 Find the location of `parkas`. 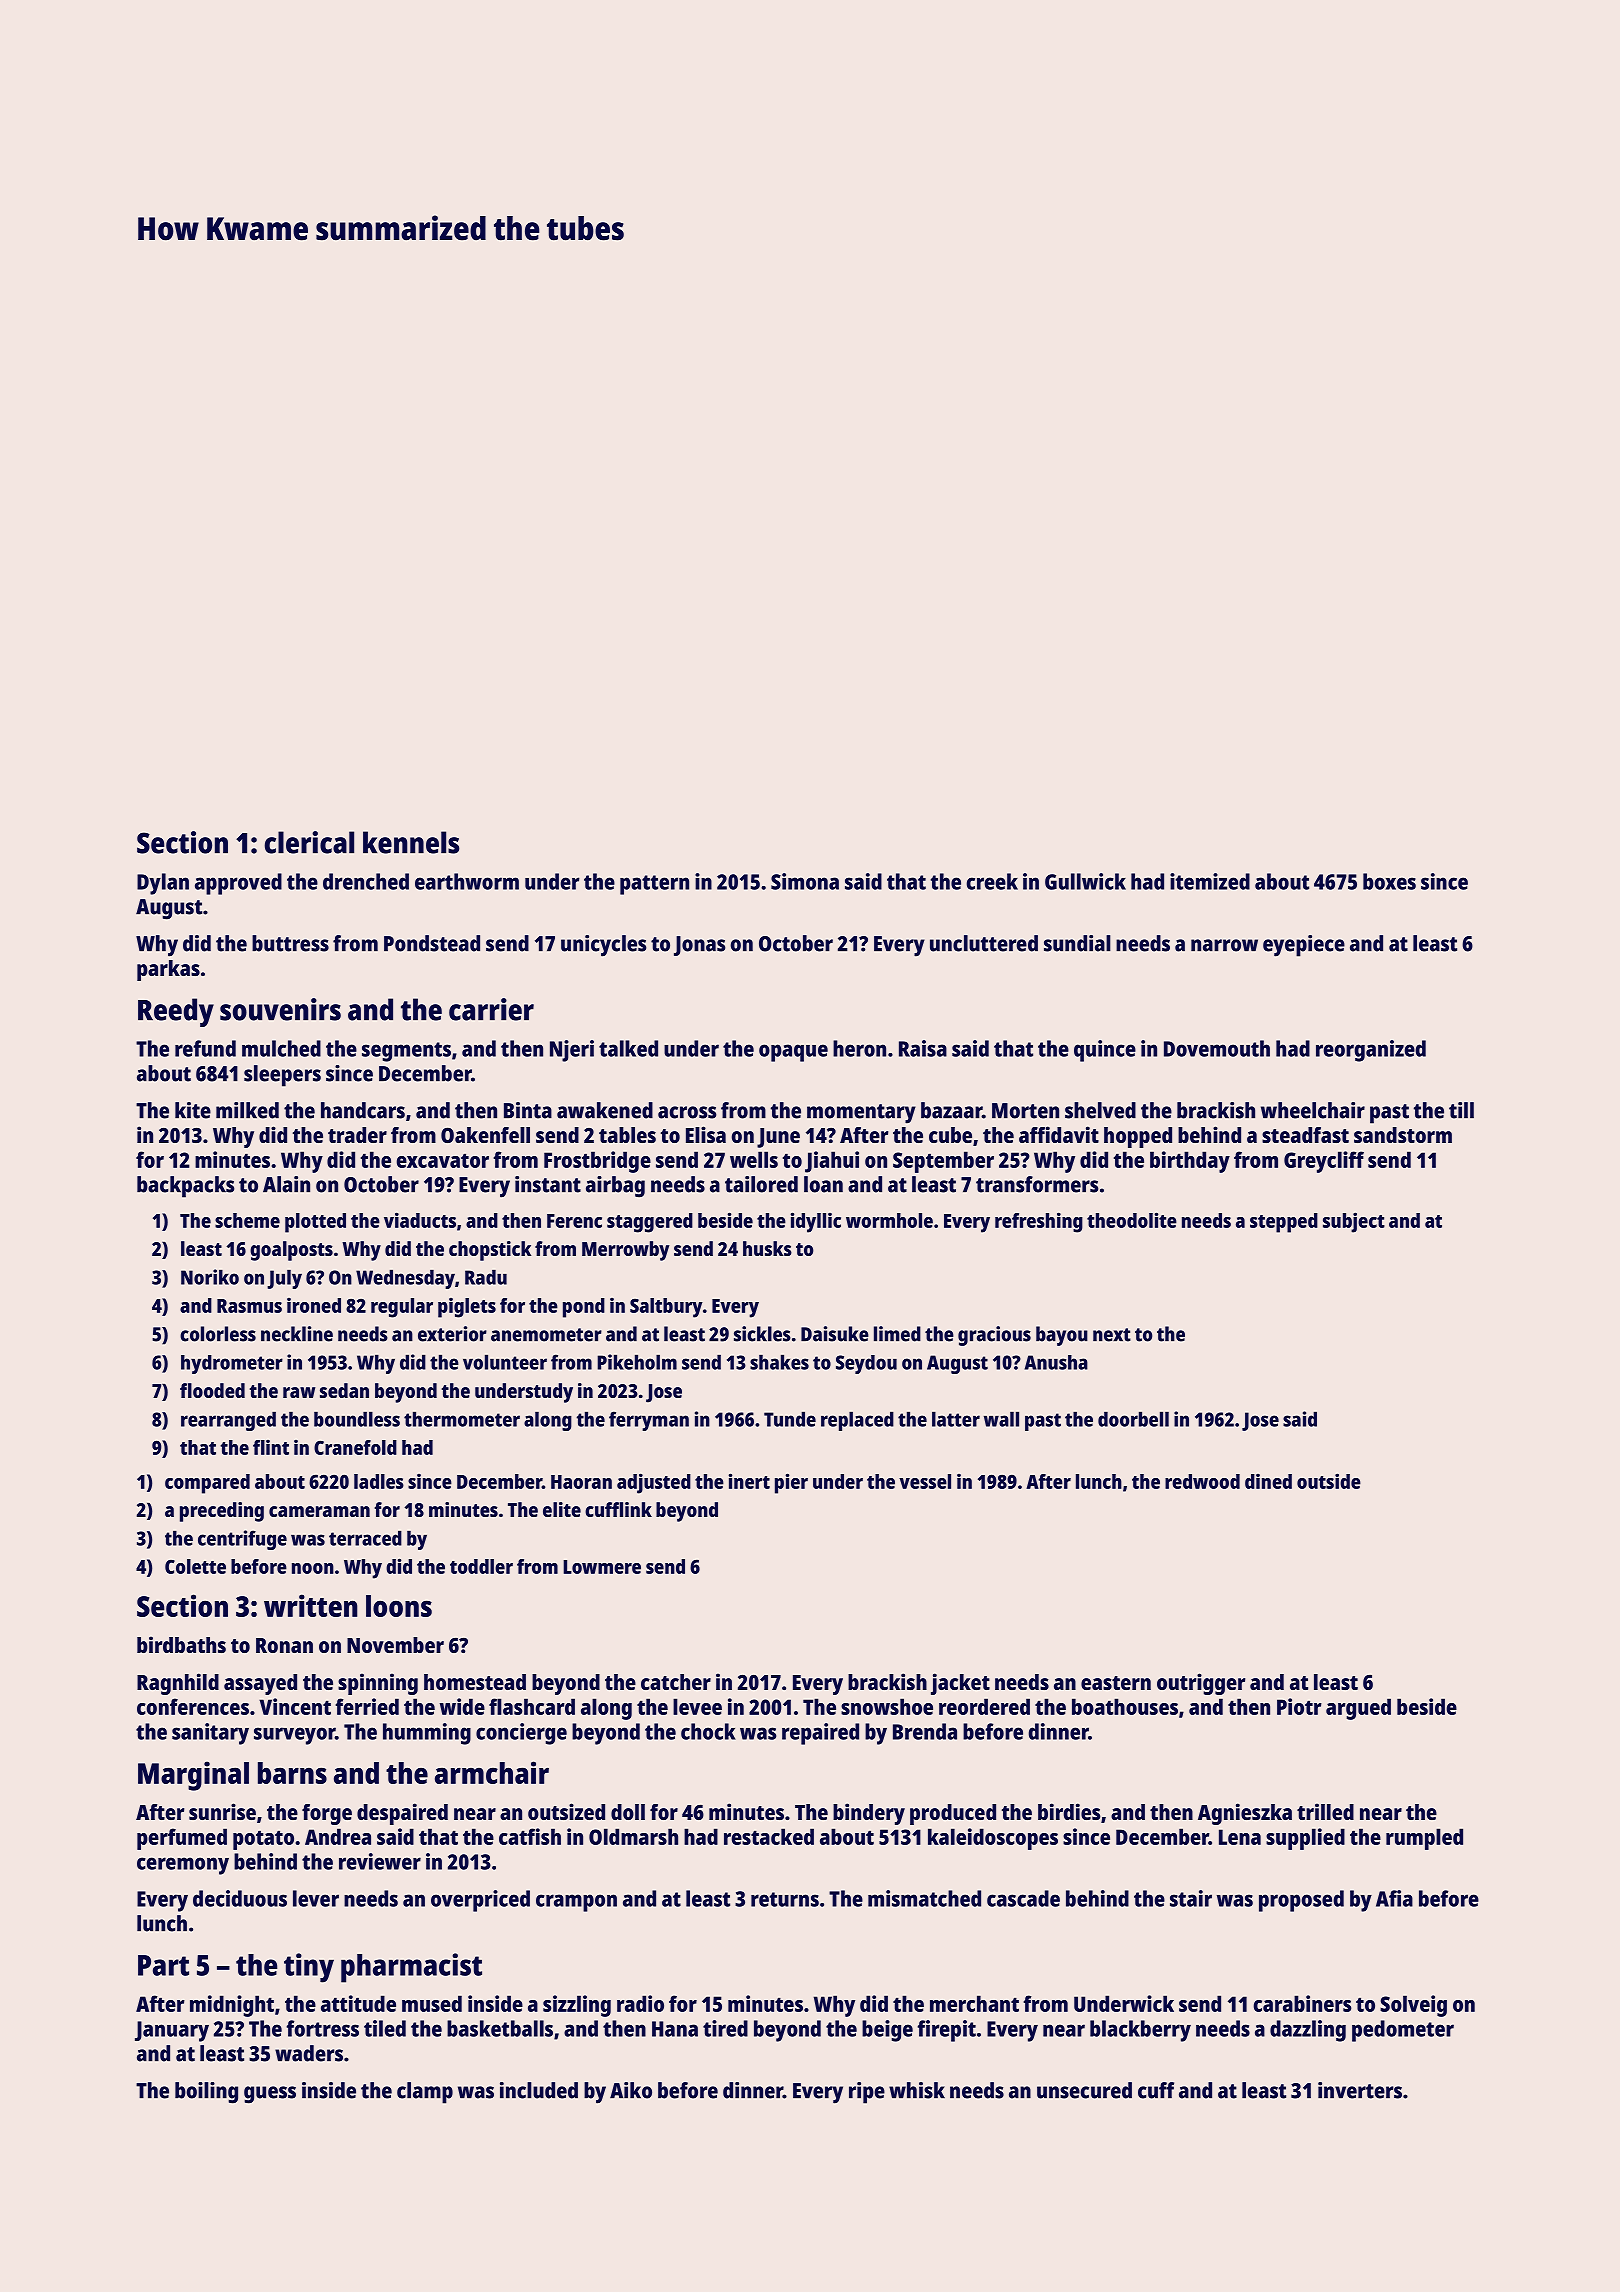

parkas is located at coordinates (168, 970).
